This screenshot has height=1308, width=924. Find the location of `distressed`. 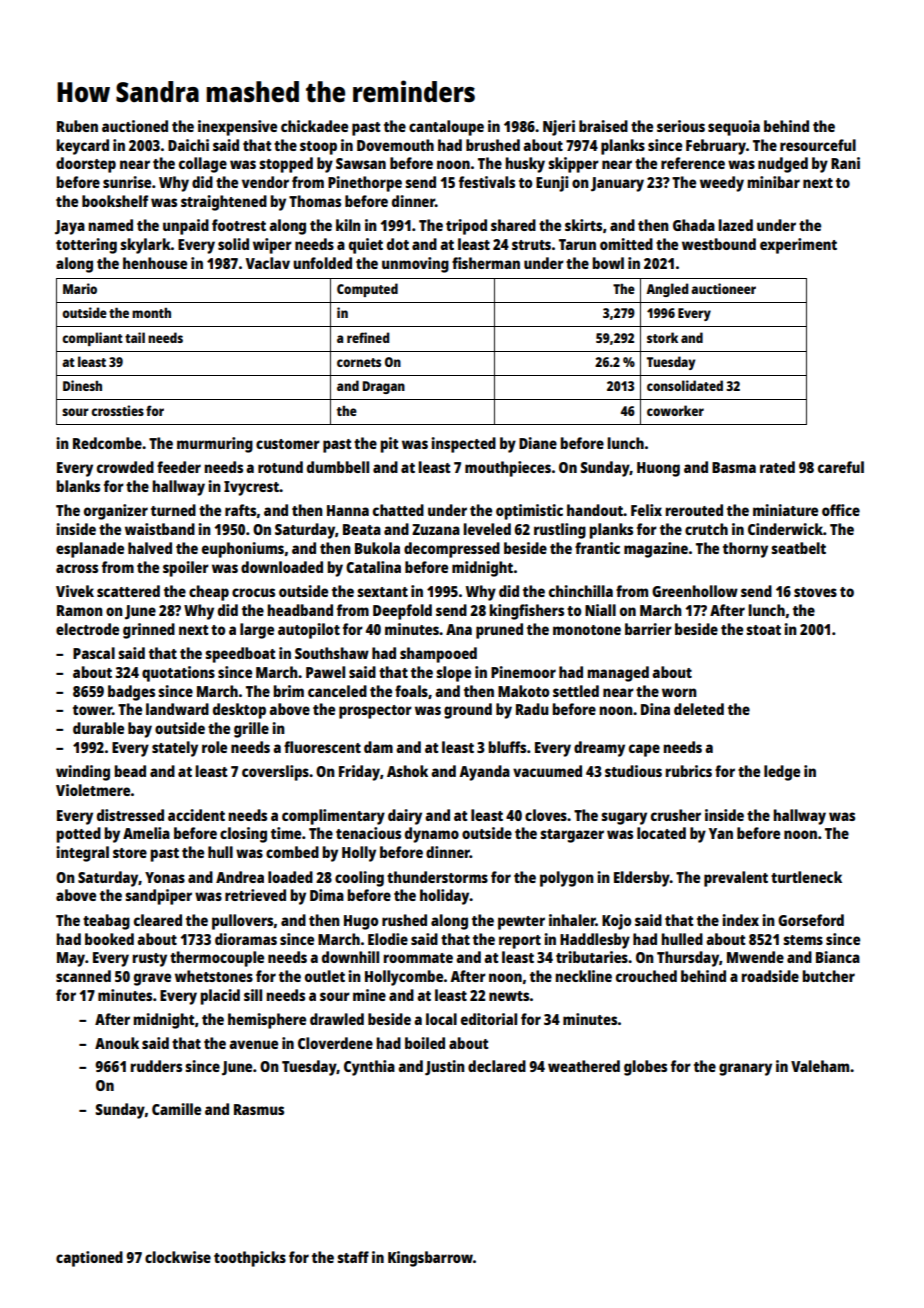

distressed is located at coordinates (130, 815).
